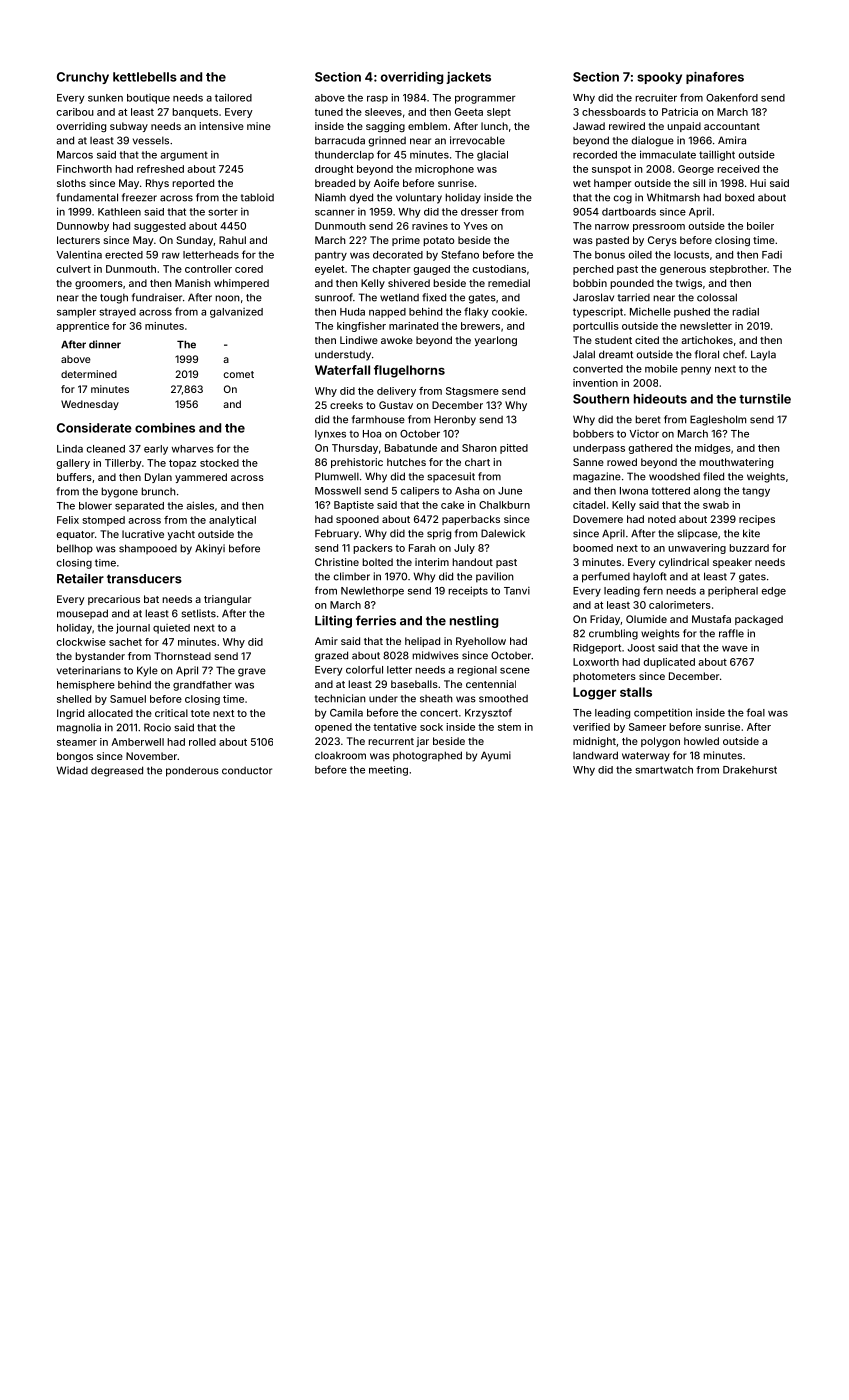 The width and height of the document is (849, 1400). Describe the element at coordinates (117, 771) in the document. I see `degreased` at that location.
